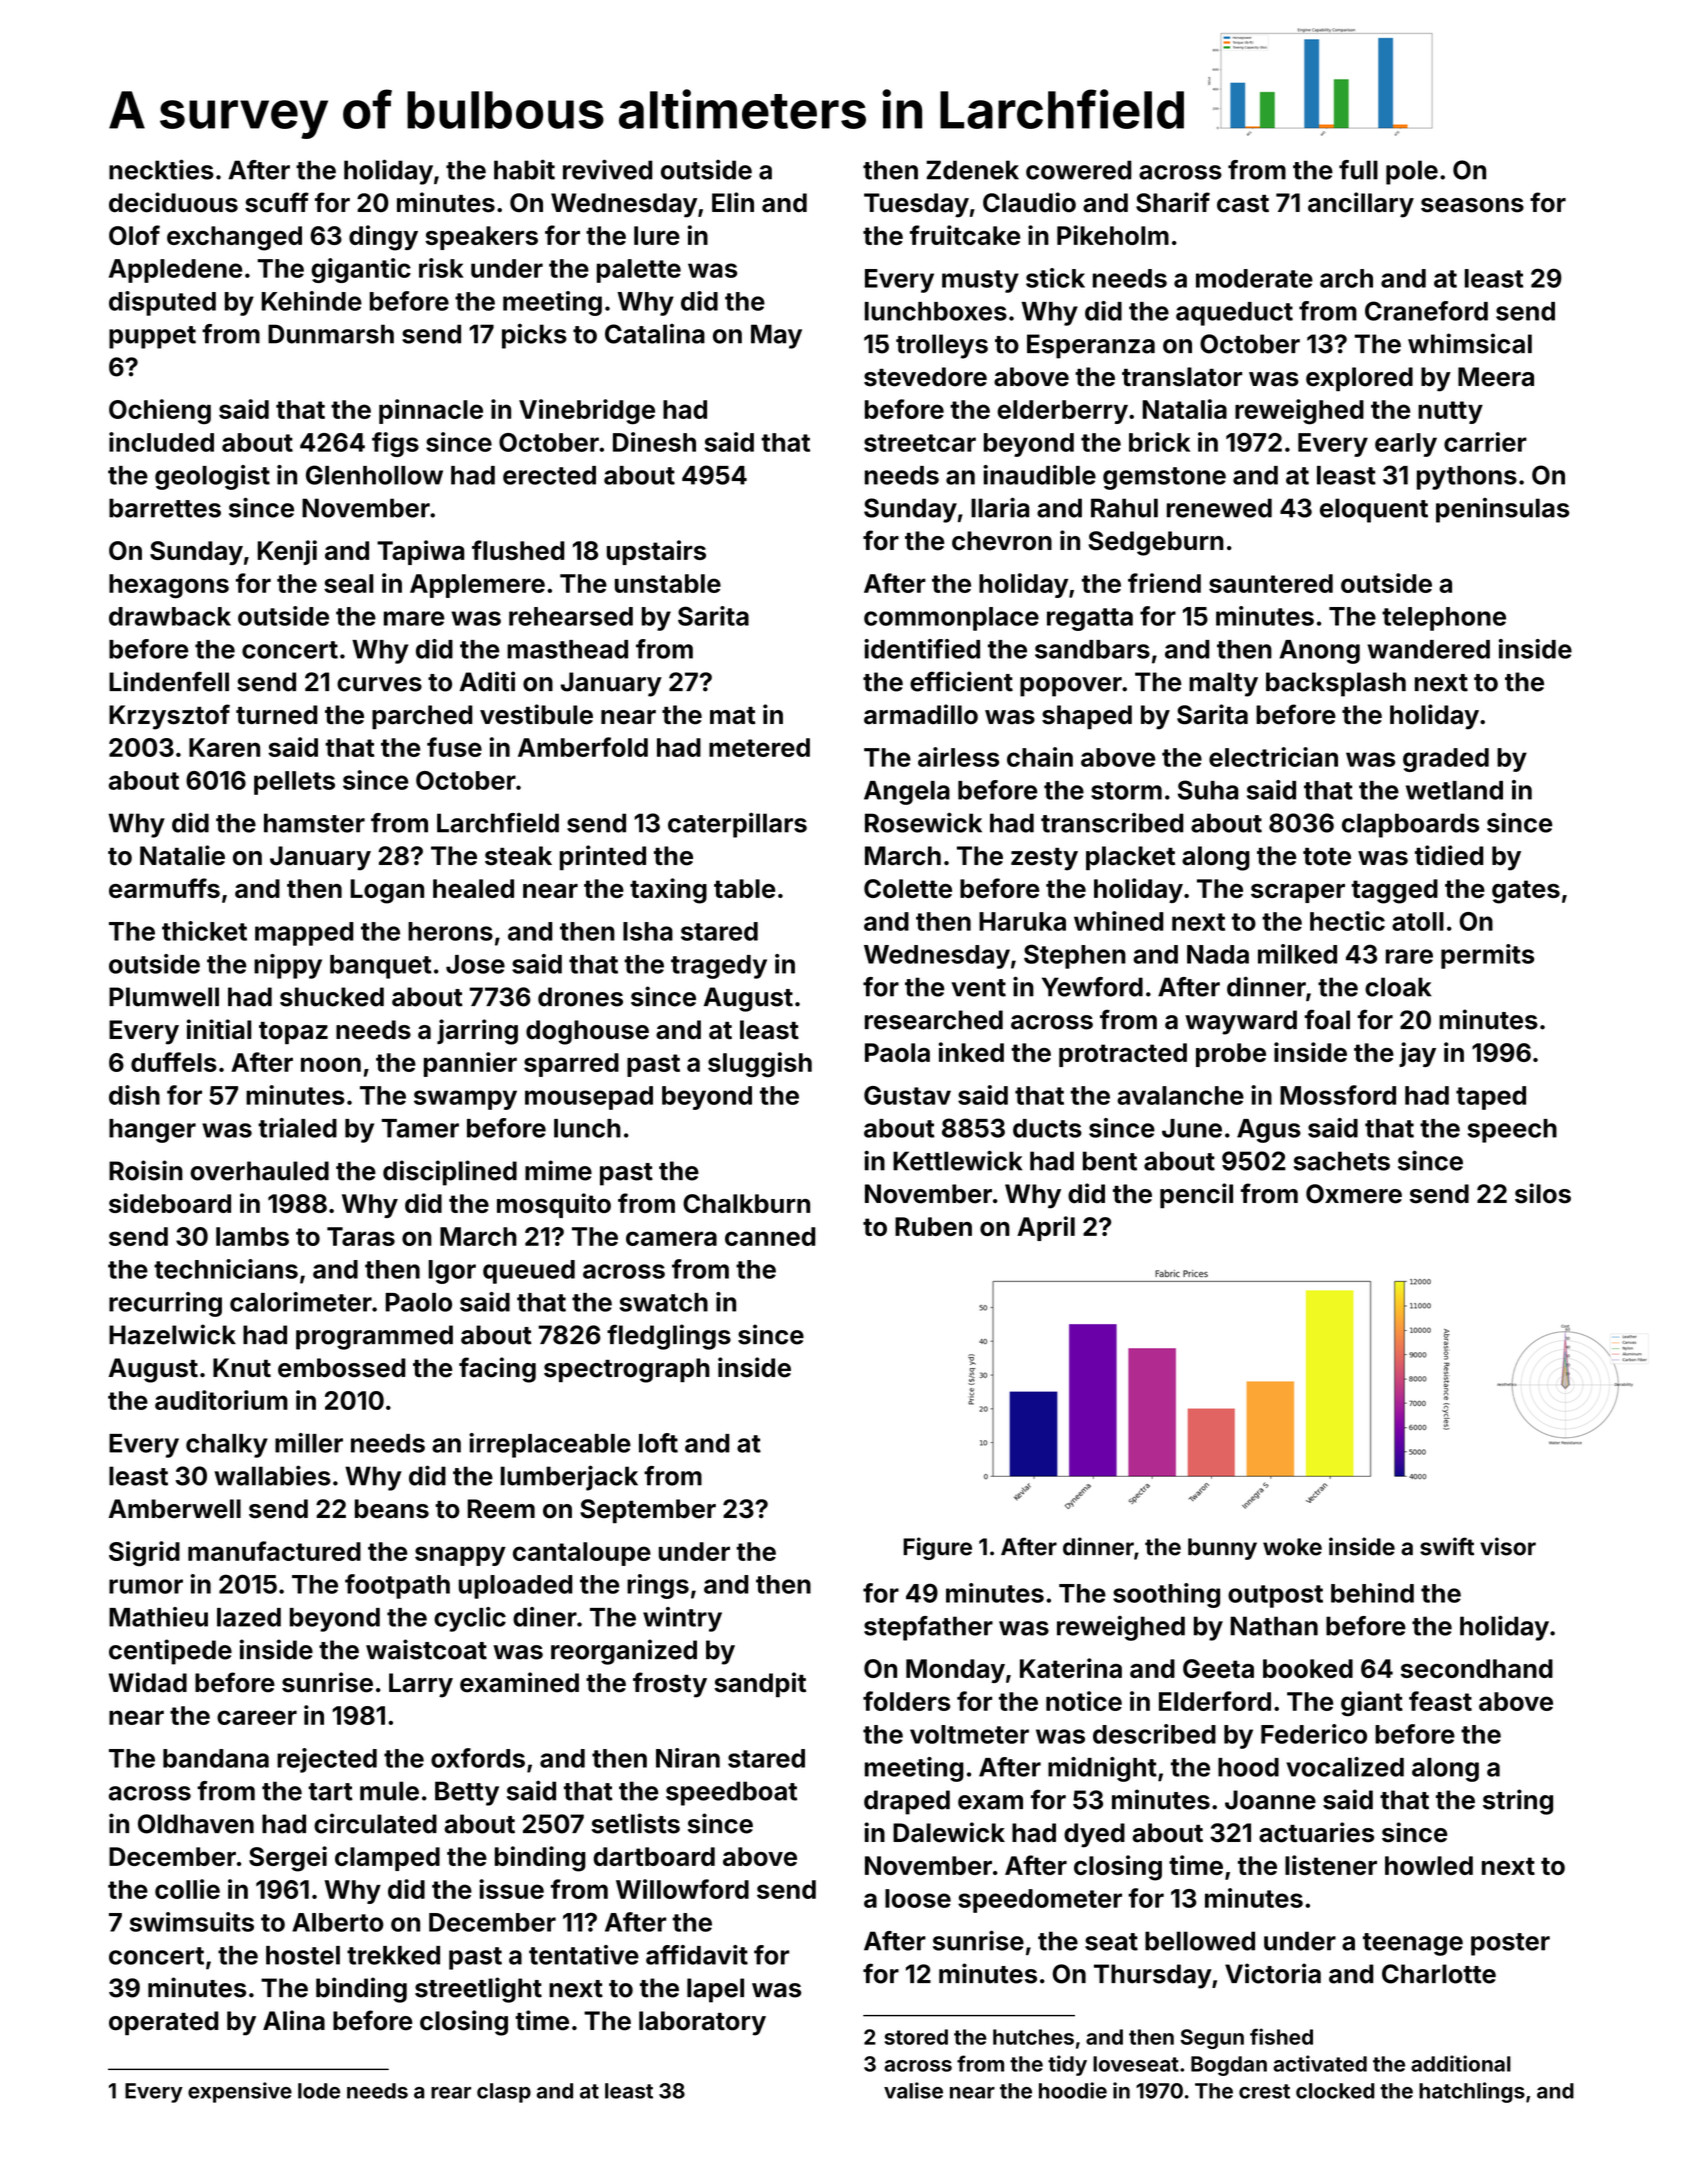 The width and height of the screenshot is (1683, 2178). What do you see at coordinates (387, 891) in the screenshot?
I see `Logan` at bounding box center [387, 891].
